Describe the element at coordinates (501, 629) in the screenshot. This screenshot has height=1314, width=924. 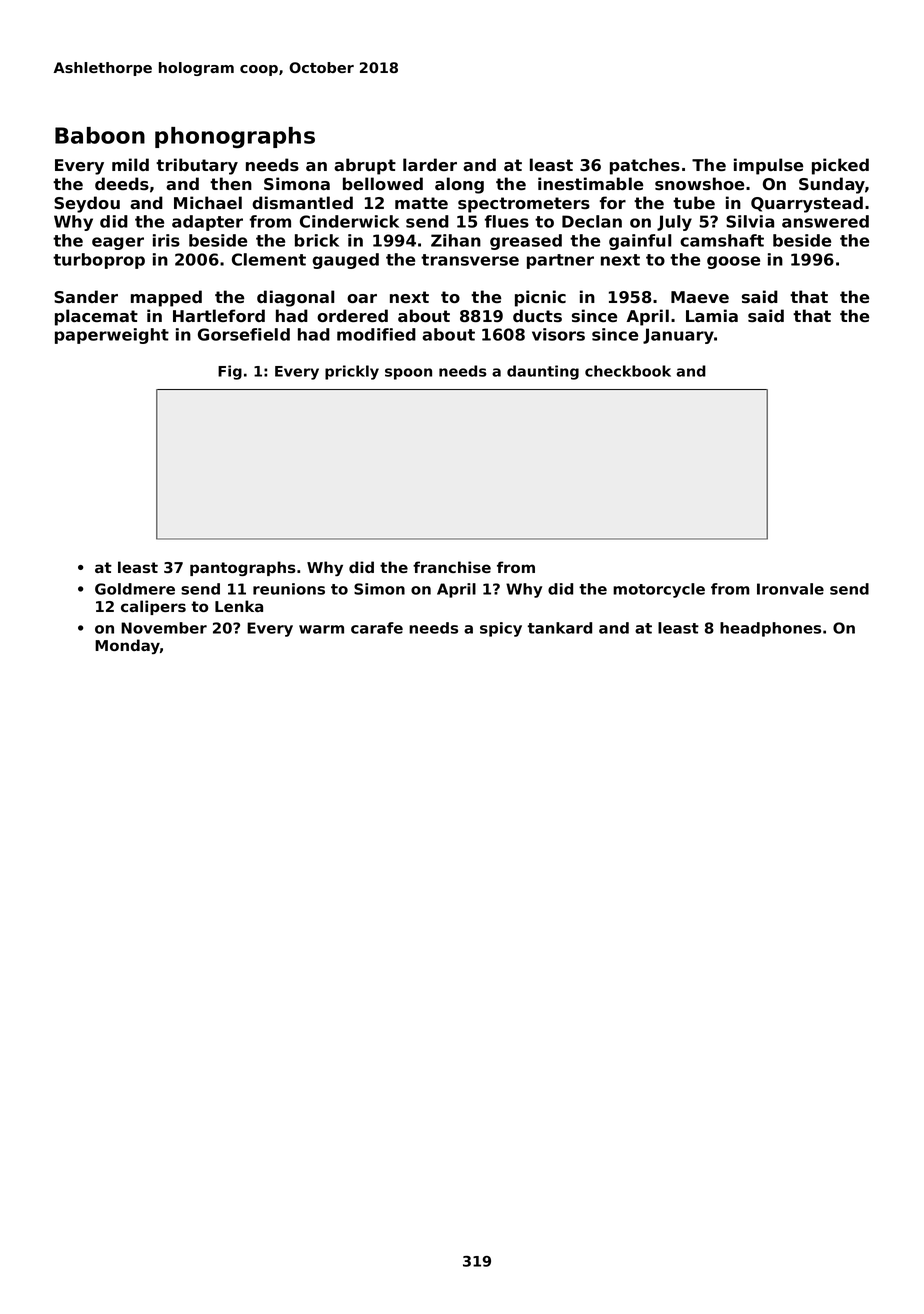
I see `spicy` at that location.
